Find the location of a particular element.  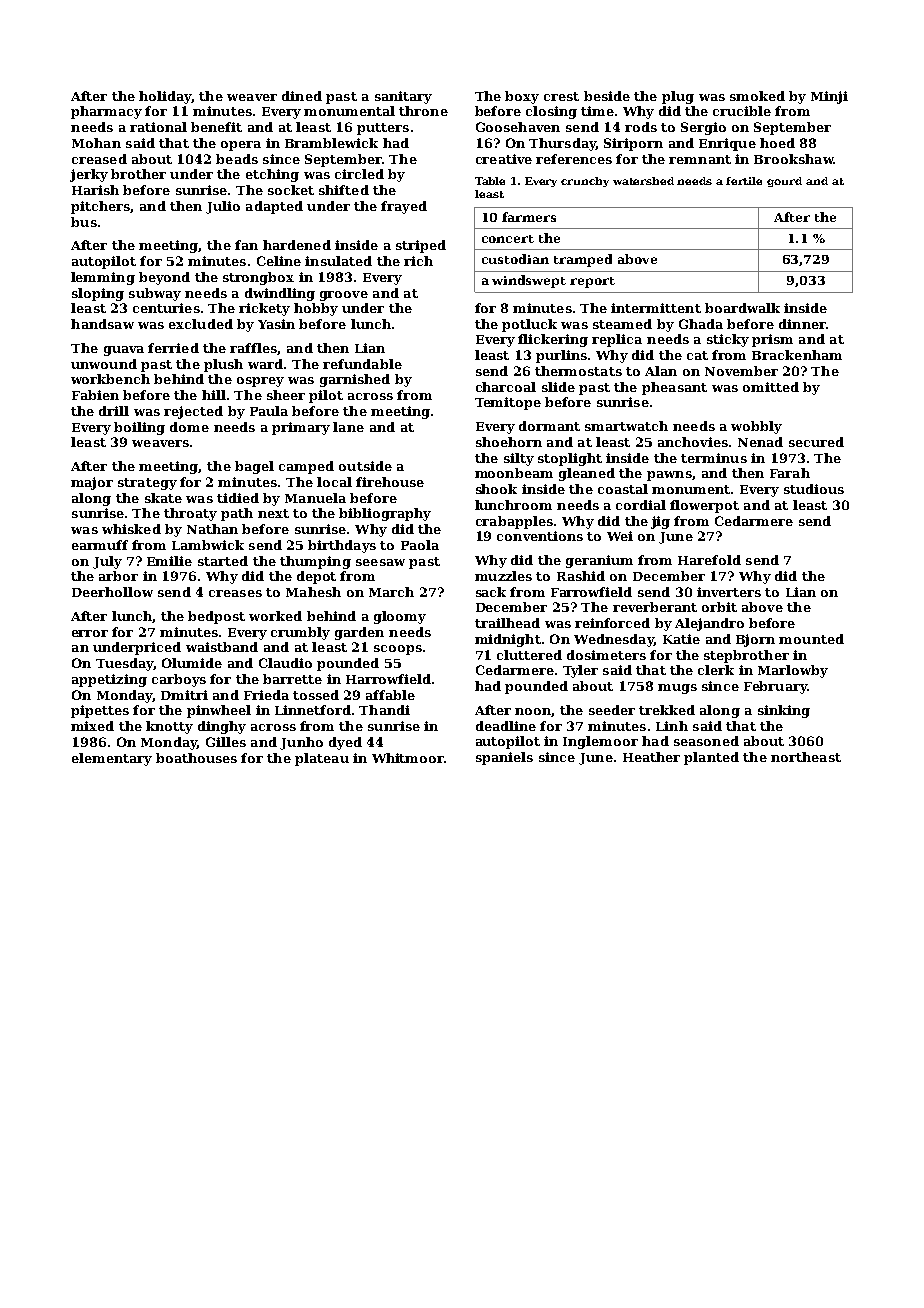

purlins is located at coordinates (561, 356).
